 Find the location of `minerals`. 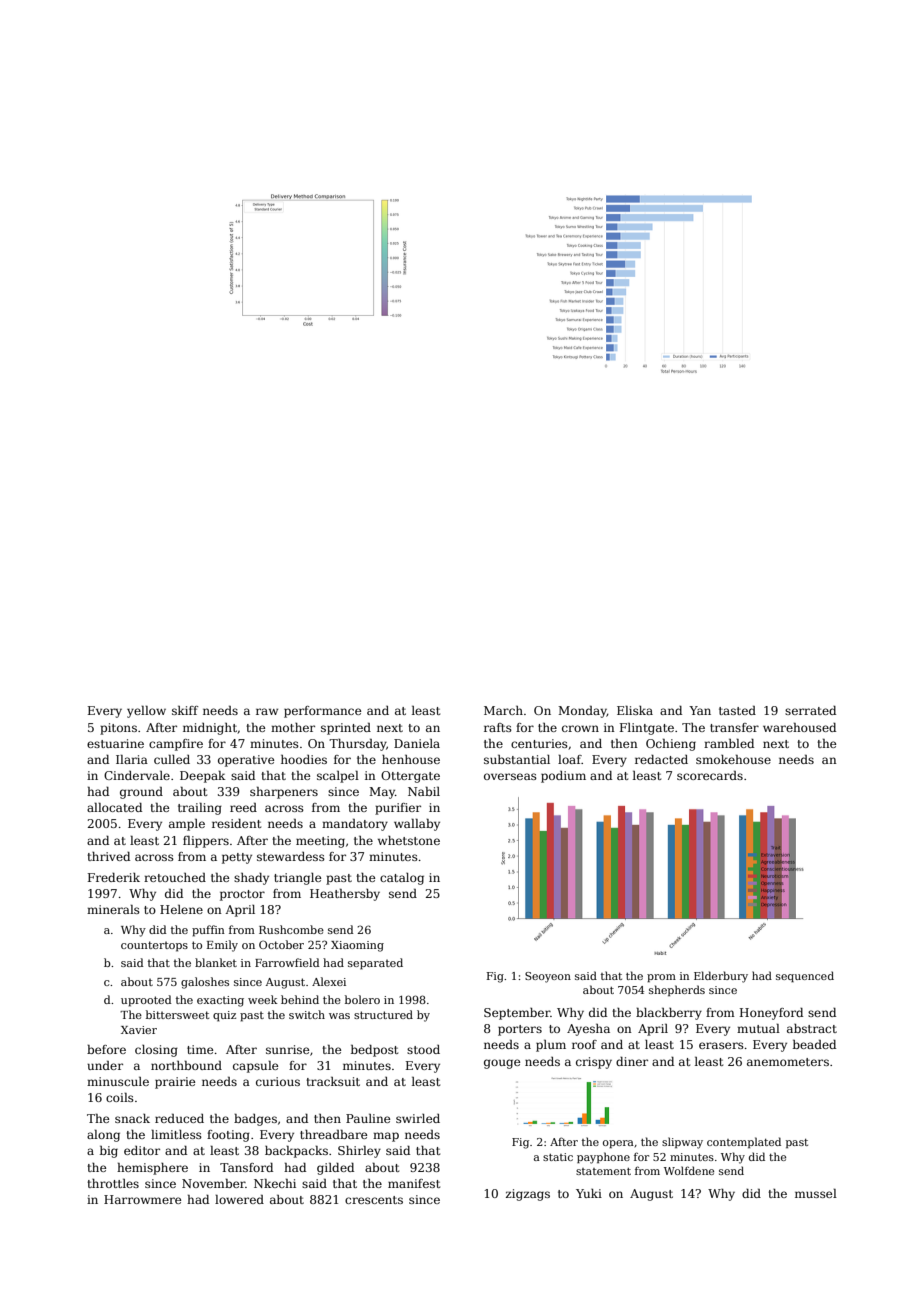

minerals is located at coordinates (113, 909).
